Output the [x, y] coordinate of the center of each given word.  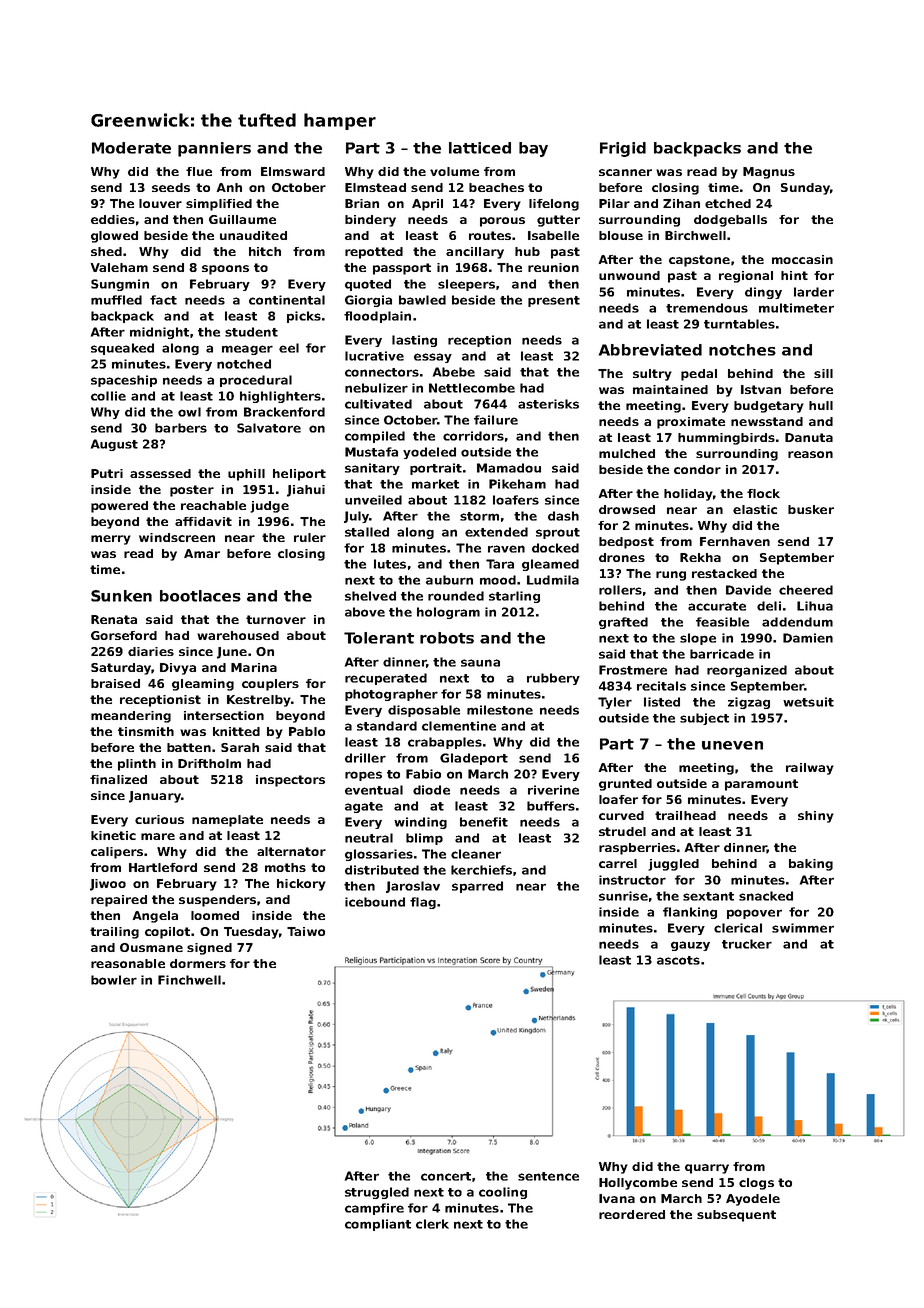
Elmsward [293, 171]
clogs [756, 1184]
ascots [678, 960]
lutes [390, 564]
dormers [198, 963]
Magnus [769, 173]
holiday [688, 495]
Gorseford [124, 635]
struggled [377, 1193]
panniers [214, 149]
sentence [548, 1176]
